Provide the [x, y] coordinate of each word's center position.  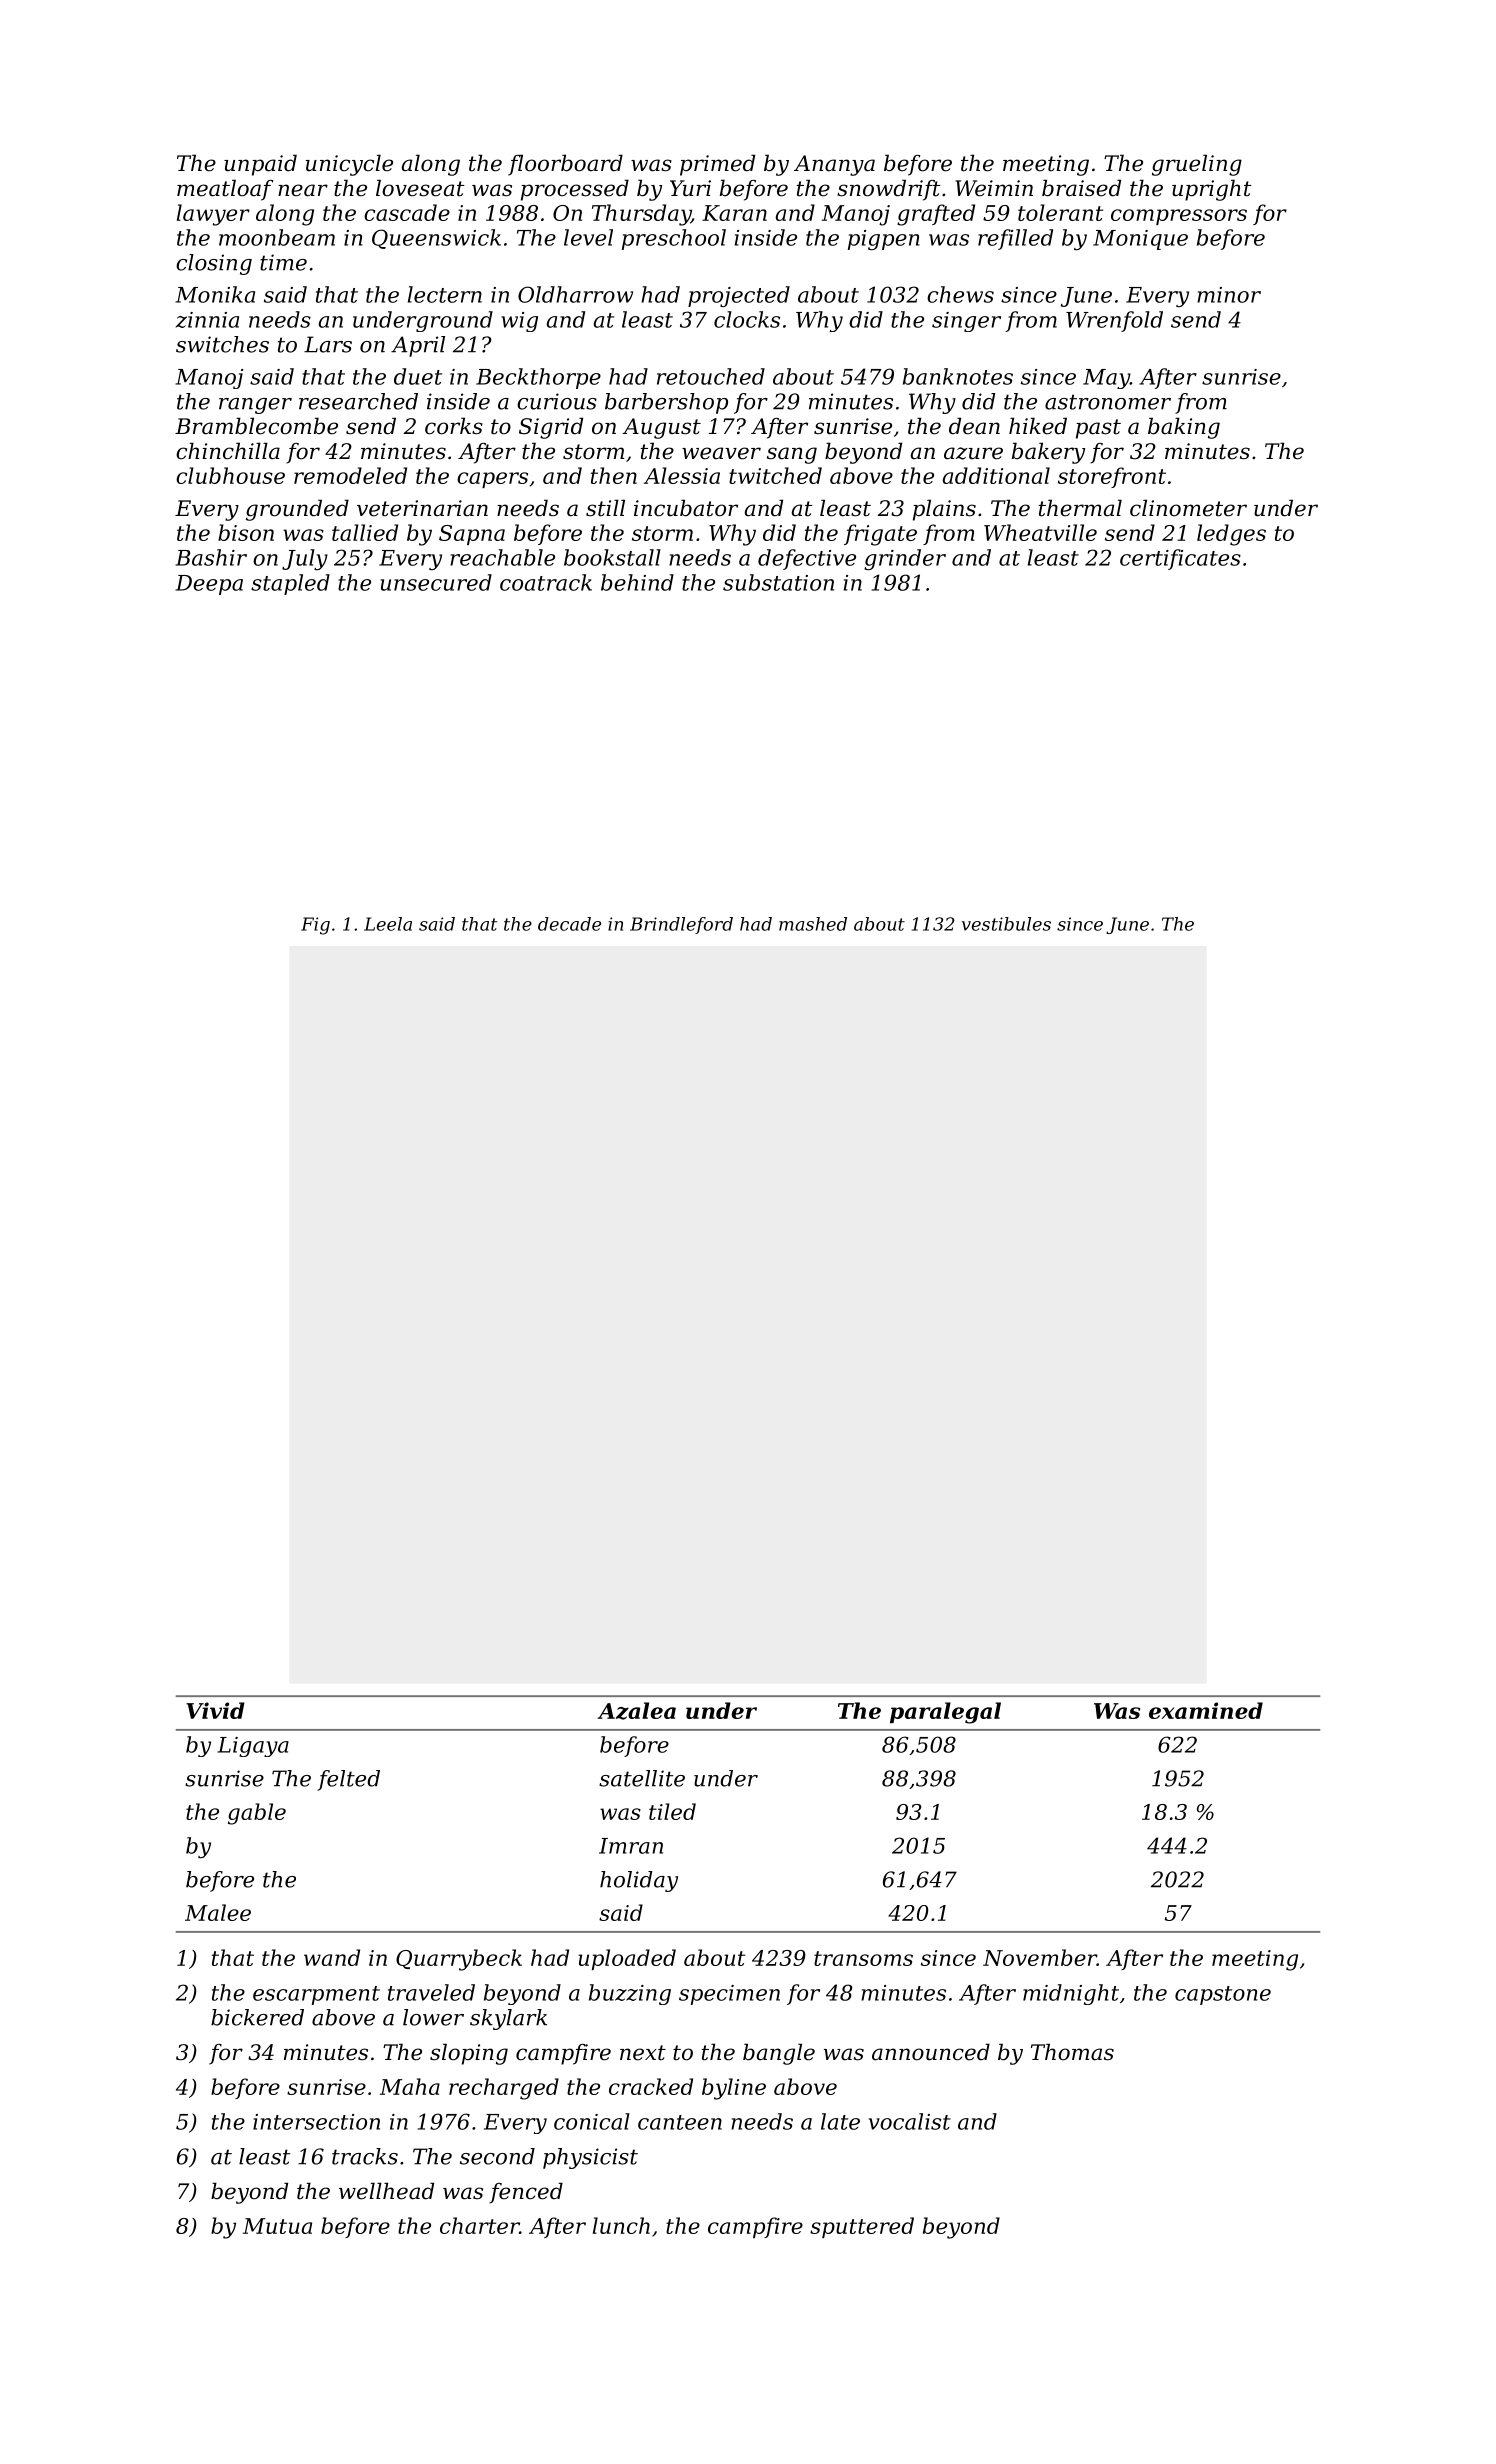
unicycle [349, 165]
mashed [813, 924]
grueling [1197, 165]
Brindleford [681, 925]
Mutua [277, 2226]
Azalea [636, 1711]
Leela [388, 924]
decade [569, 924]
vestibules [1006, 924]
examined [1206, 1710]
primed [717, 165]
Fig [315, 926]
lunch [621, 2225]
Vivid [215, 1710]
